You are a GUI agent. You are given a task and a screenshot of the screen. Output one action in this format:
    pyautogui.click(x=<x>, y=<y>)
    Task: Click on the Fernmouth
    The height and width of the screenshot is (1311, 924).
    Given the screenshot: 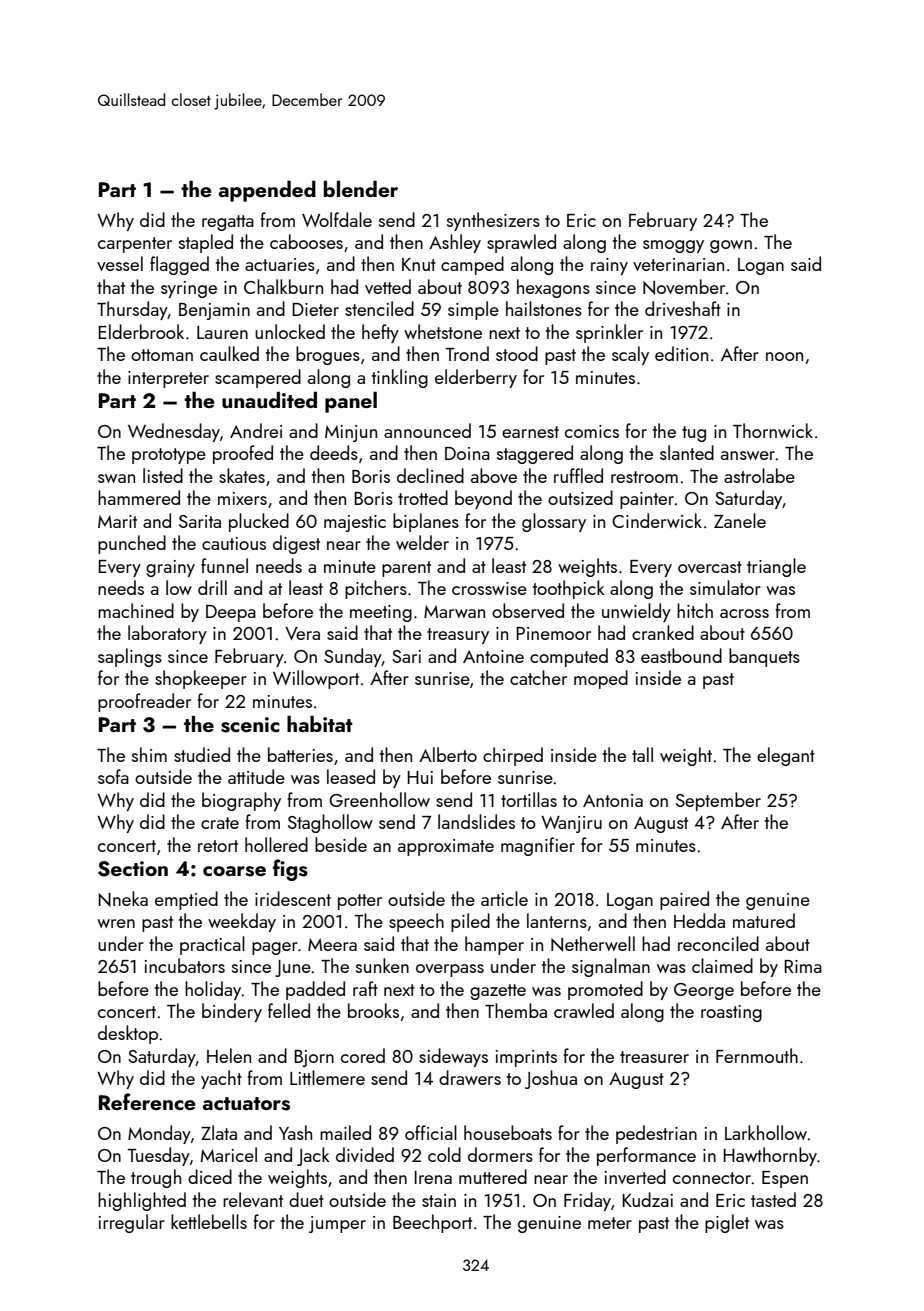 What is the action you would take?
    pyautogui.click(x=757, y=1055)
